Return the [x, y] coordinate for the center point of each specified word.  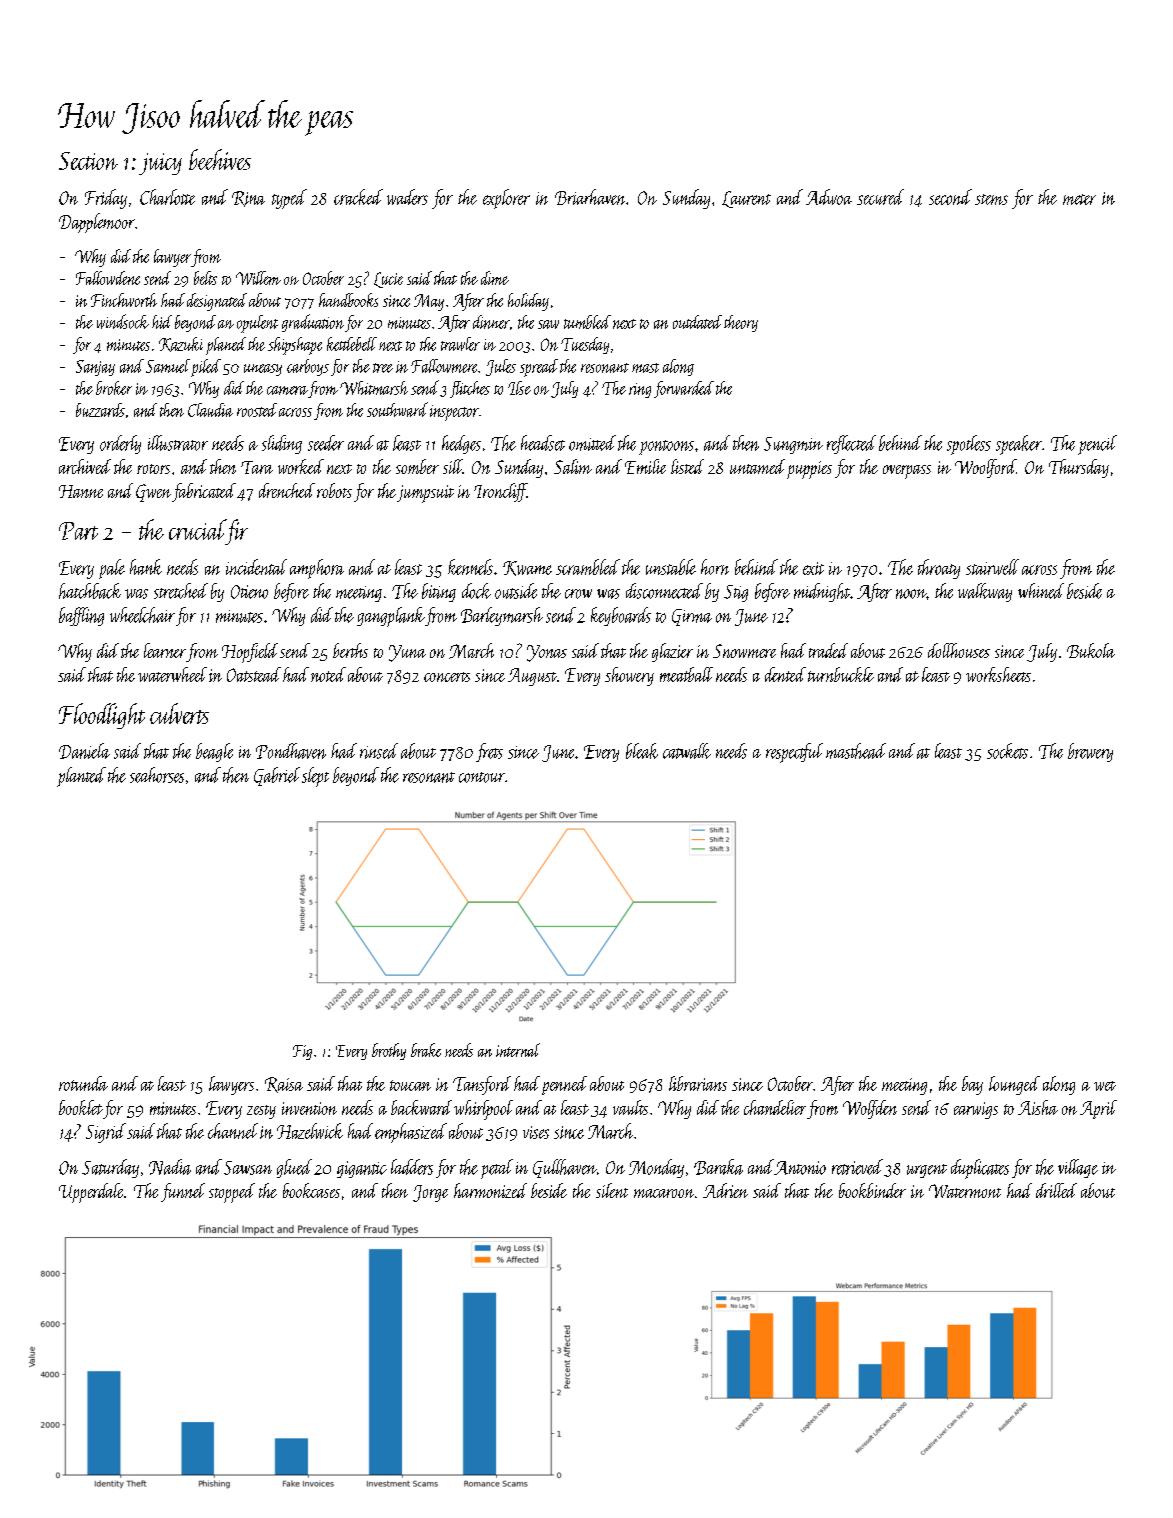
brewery [1090, 752]
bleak [642, 751]
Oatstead [254, 674]
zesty [261, 1112]
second [950, 197]
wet [1105, 1086]
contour [482, 777]
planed [226, 346]
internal [518, 1050]
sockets [1007, 751]
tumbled [587, 322]
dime [495, 278]
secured [880, 197]
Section [88, 161]
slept [315, 777]
